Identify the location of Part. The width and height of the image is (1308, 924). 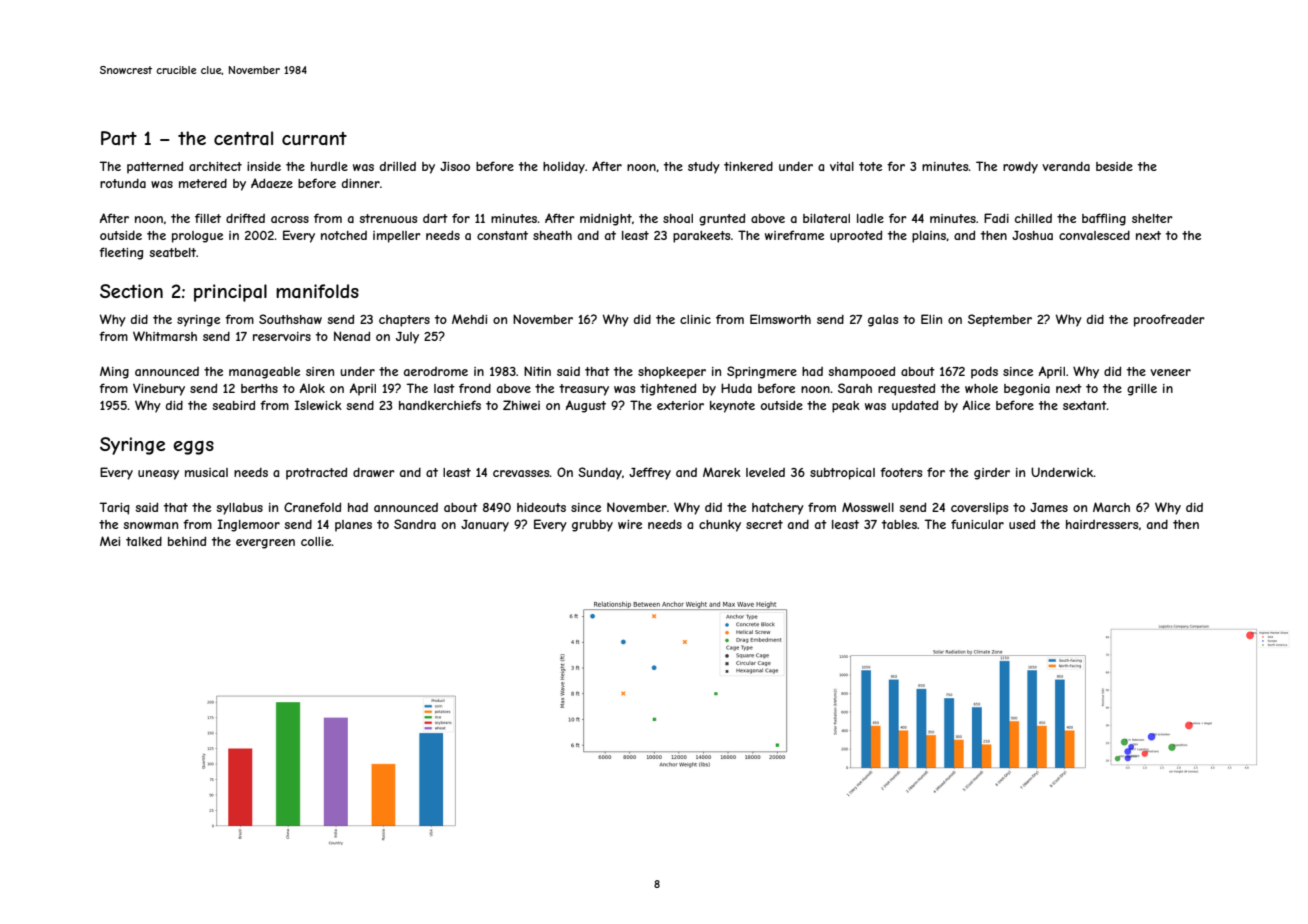
(119, 138).
